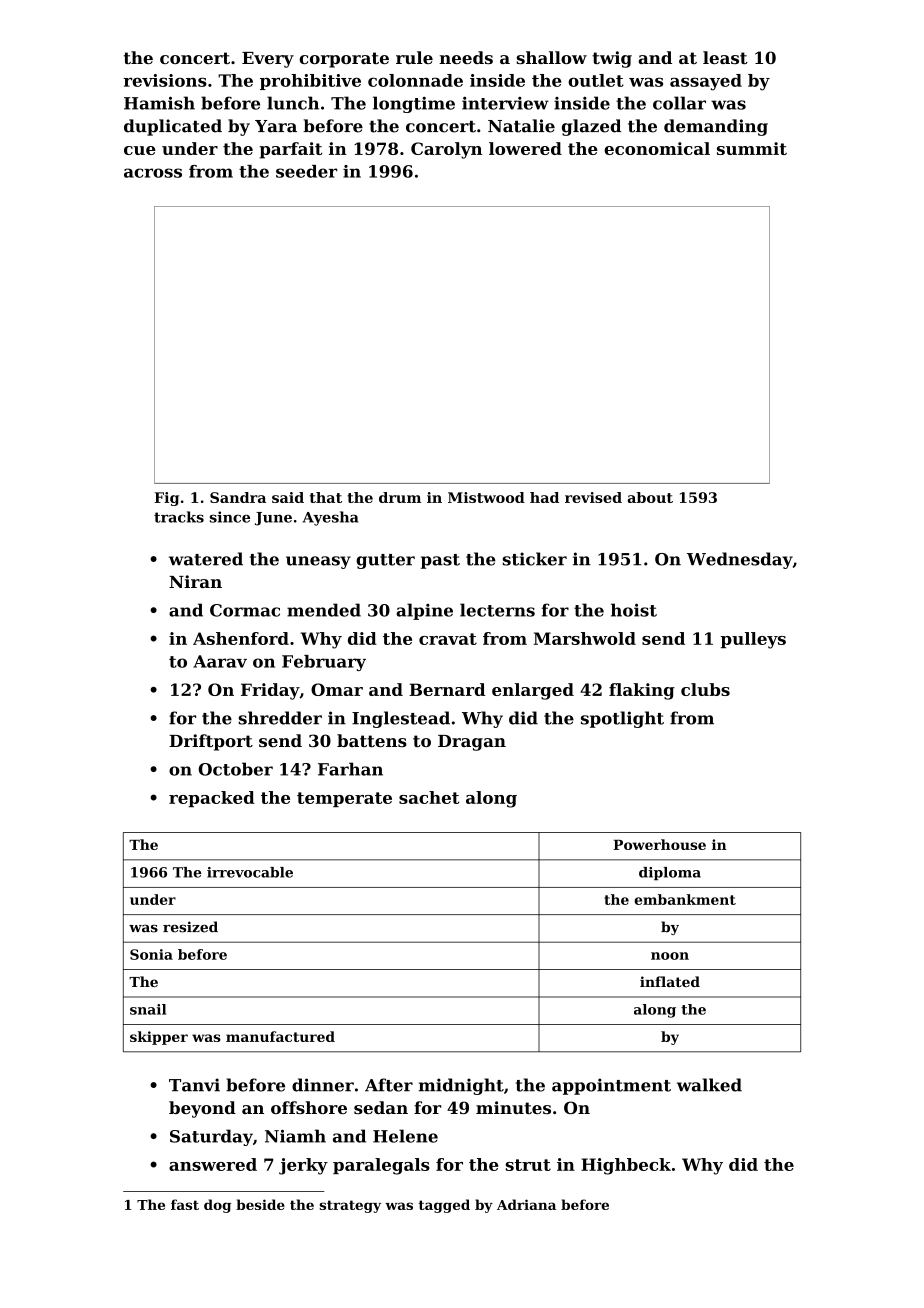 The height and width of the page is (1308, 924). What do you see at coordinates (220, 661) in the page?
I see `Aarav` at bounding box center [220, 661].
